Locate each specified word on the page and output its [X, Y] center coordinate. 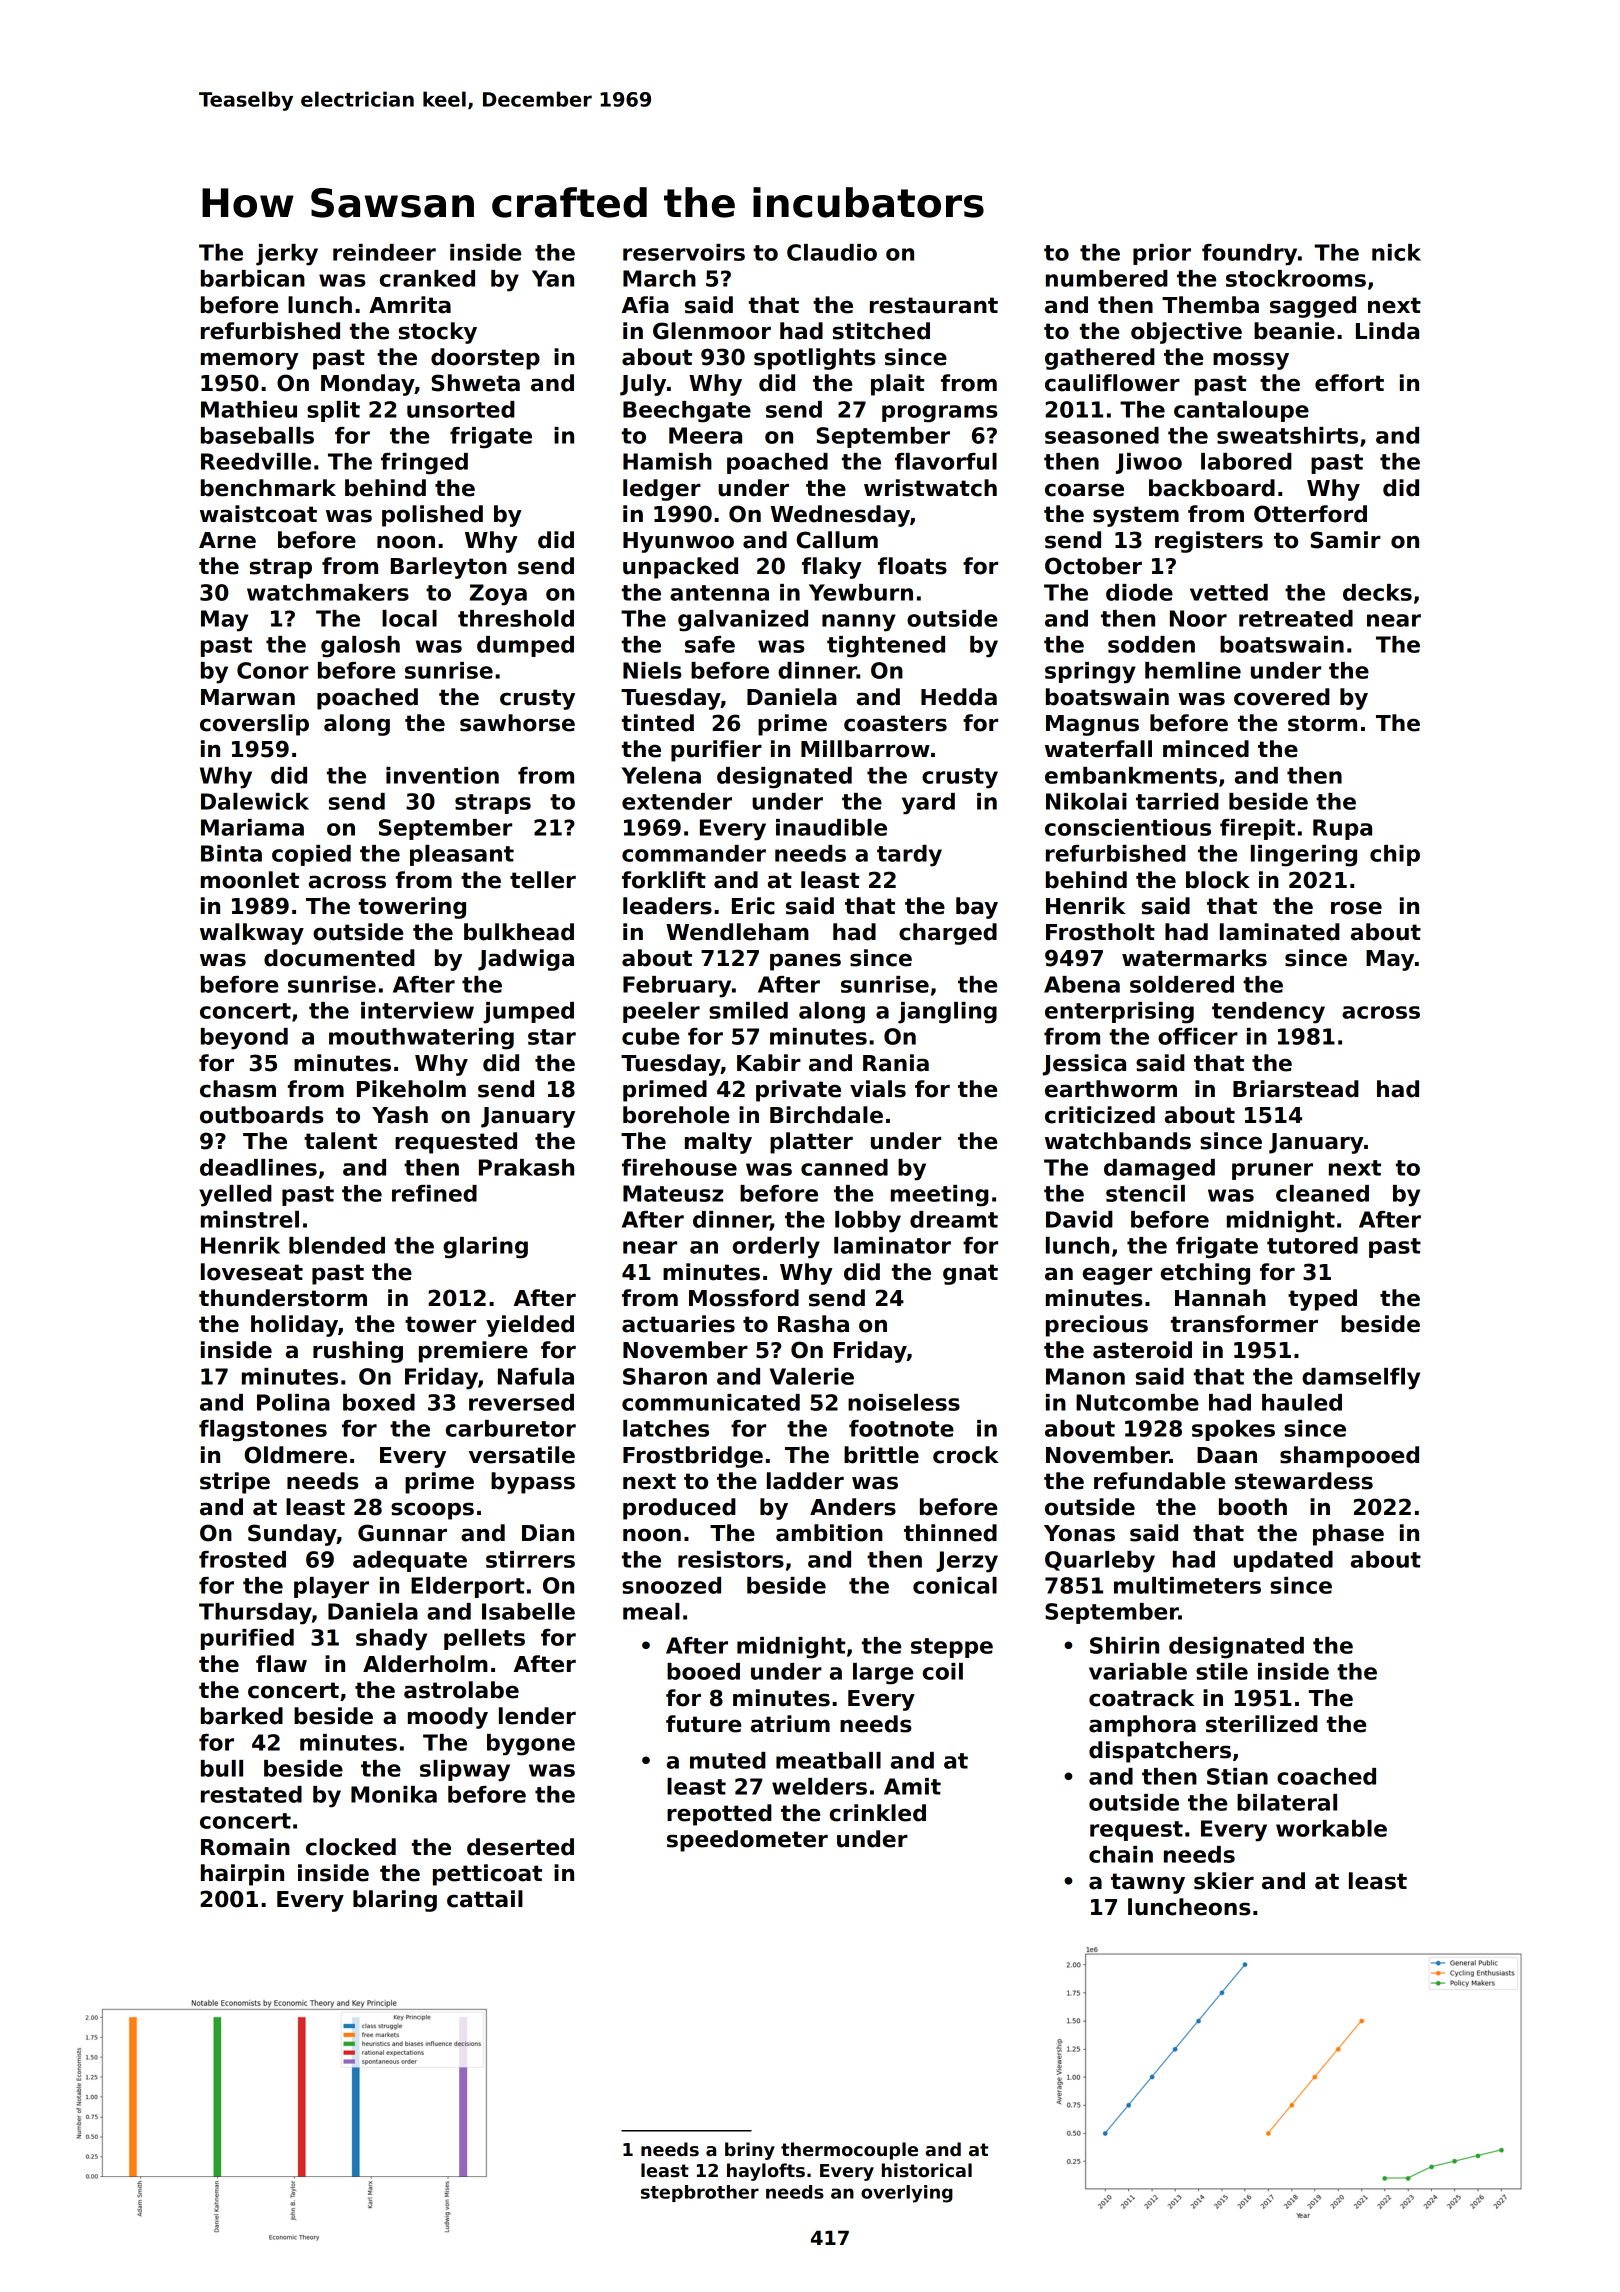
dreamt [954, 1219]
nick [1396, 252]
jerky [287, 255]
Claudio [832, 252]
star [552, 1037]
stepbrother [700, 2193]
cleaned [1322, 1193]
